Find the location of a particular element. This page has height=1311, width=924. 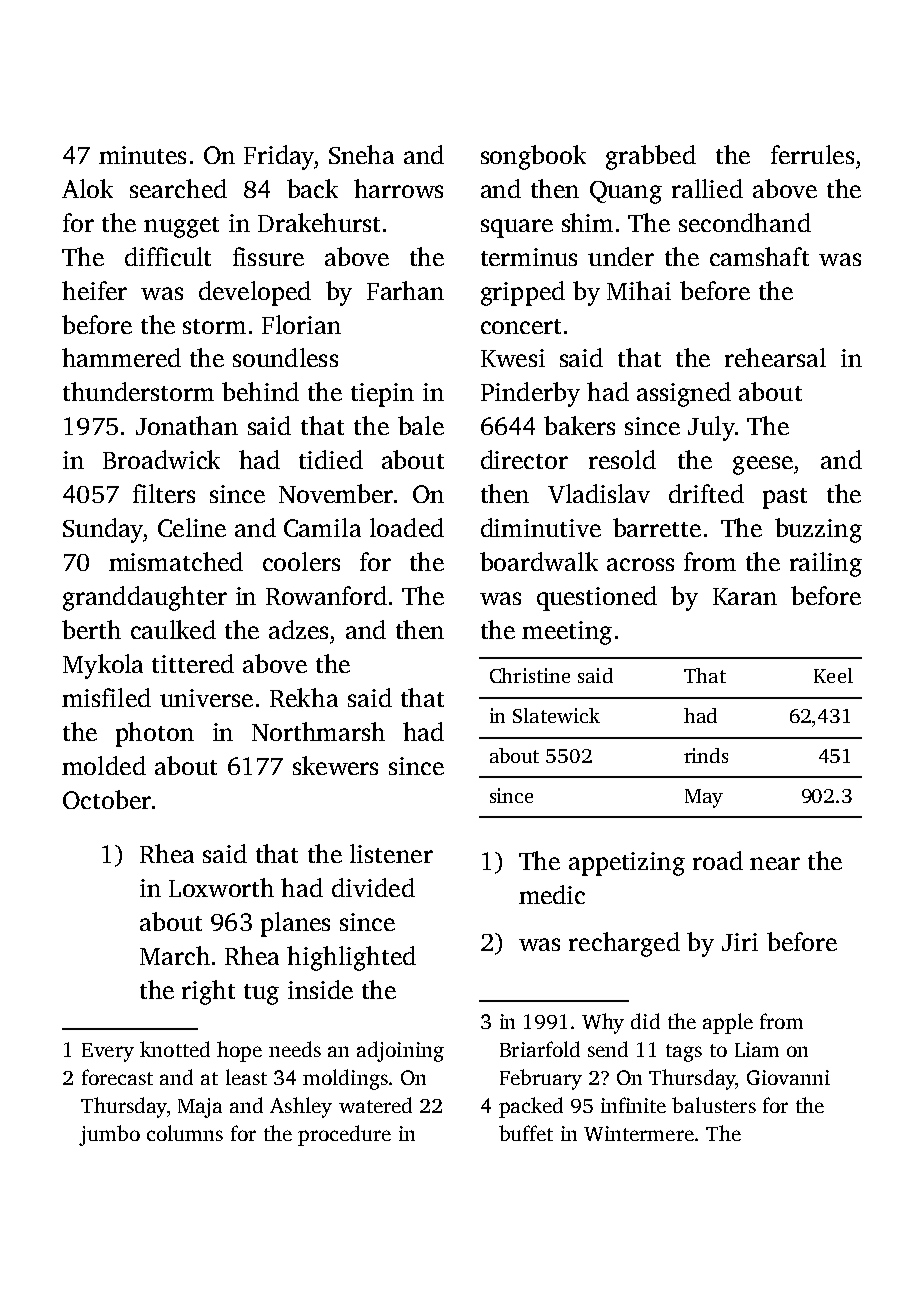

Keel is located at coordinates (833, 675).
